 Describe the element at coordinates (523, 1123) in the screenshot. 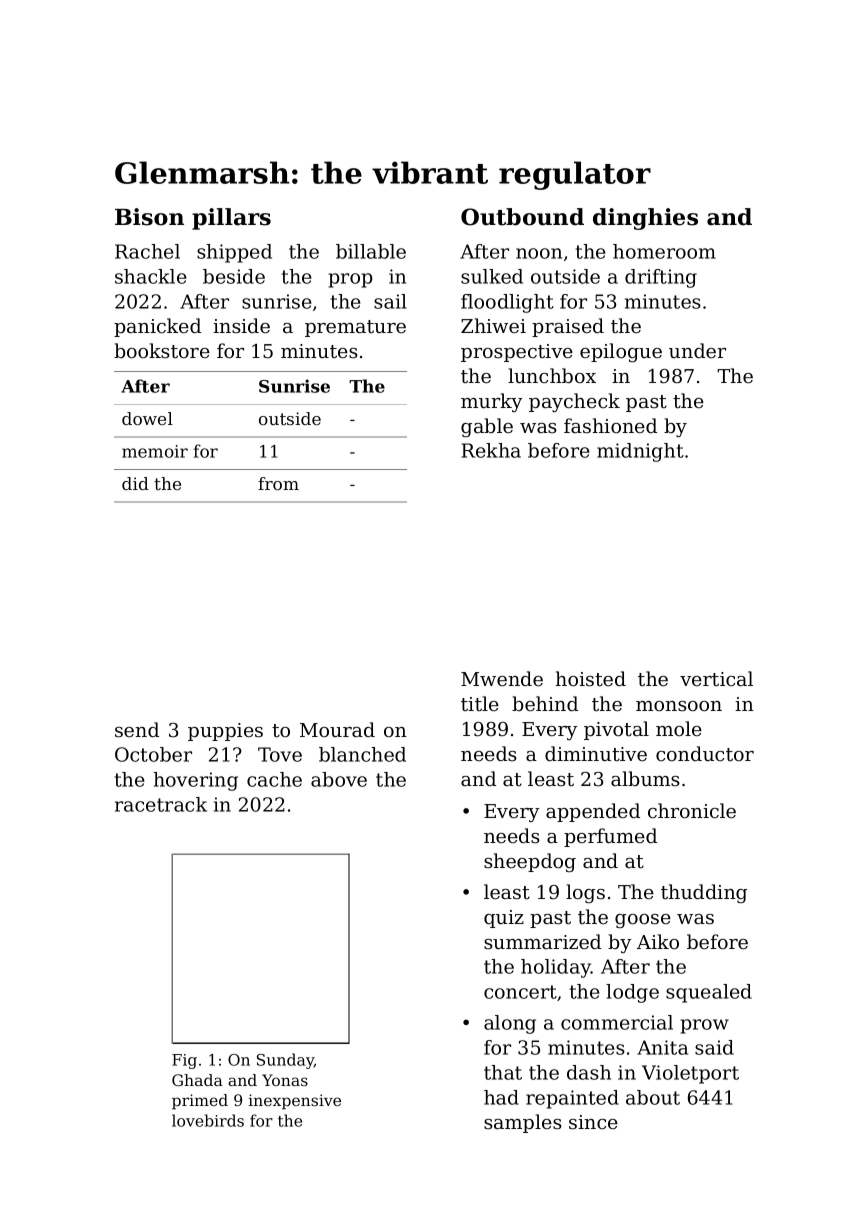

I see `samples` at that location.
